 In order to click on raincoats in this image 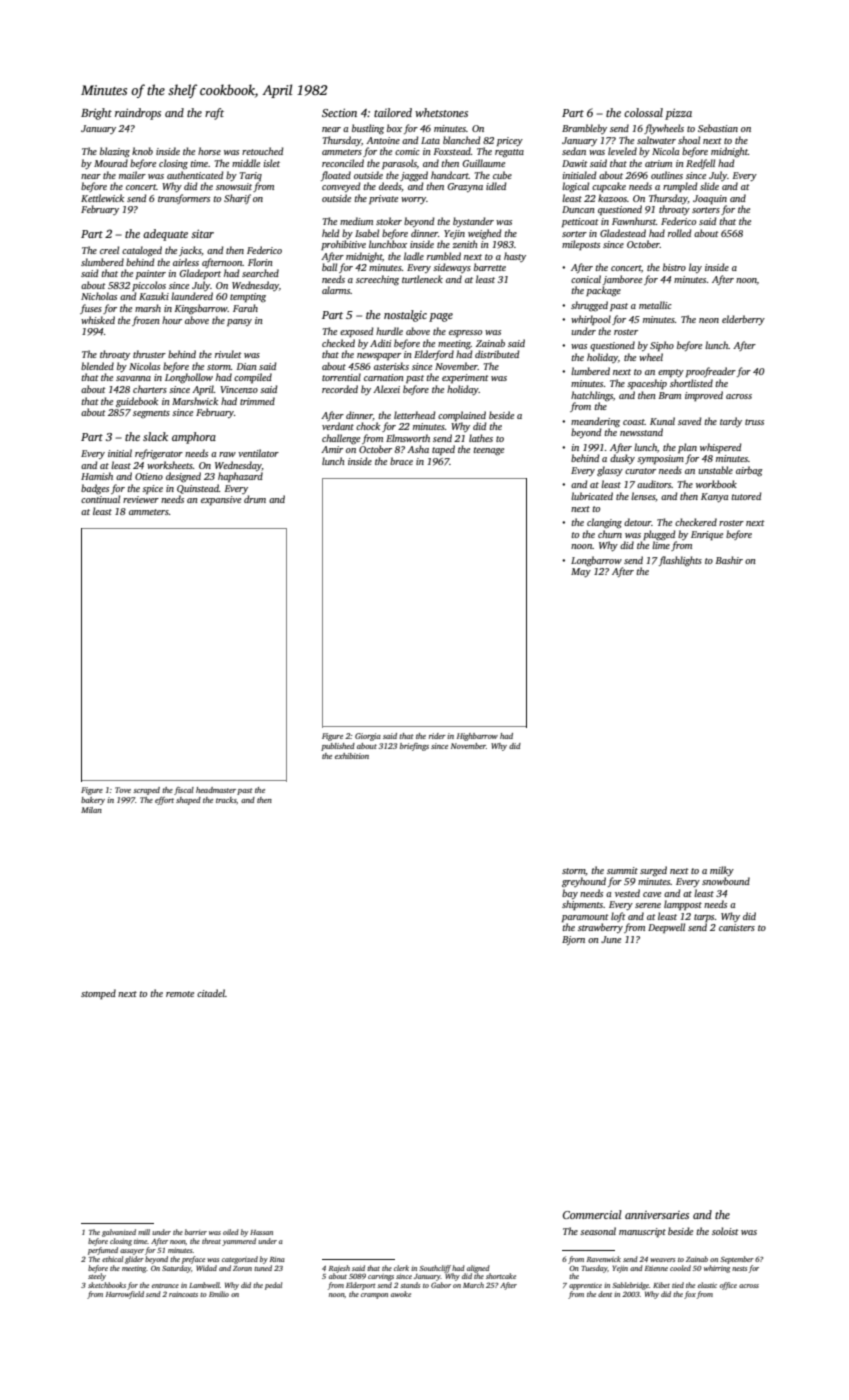, I will do `click(183, 1294)`.
